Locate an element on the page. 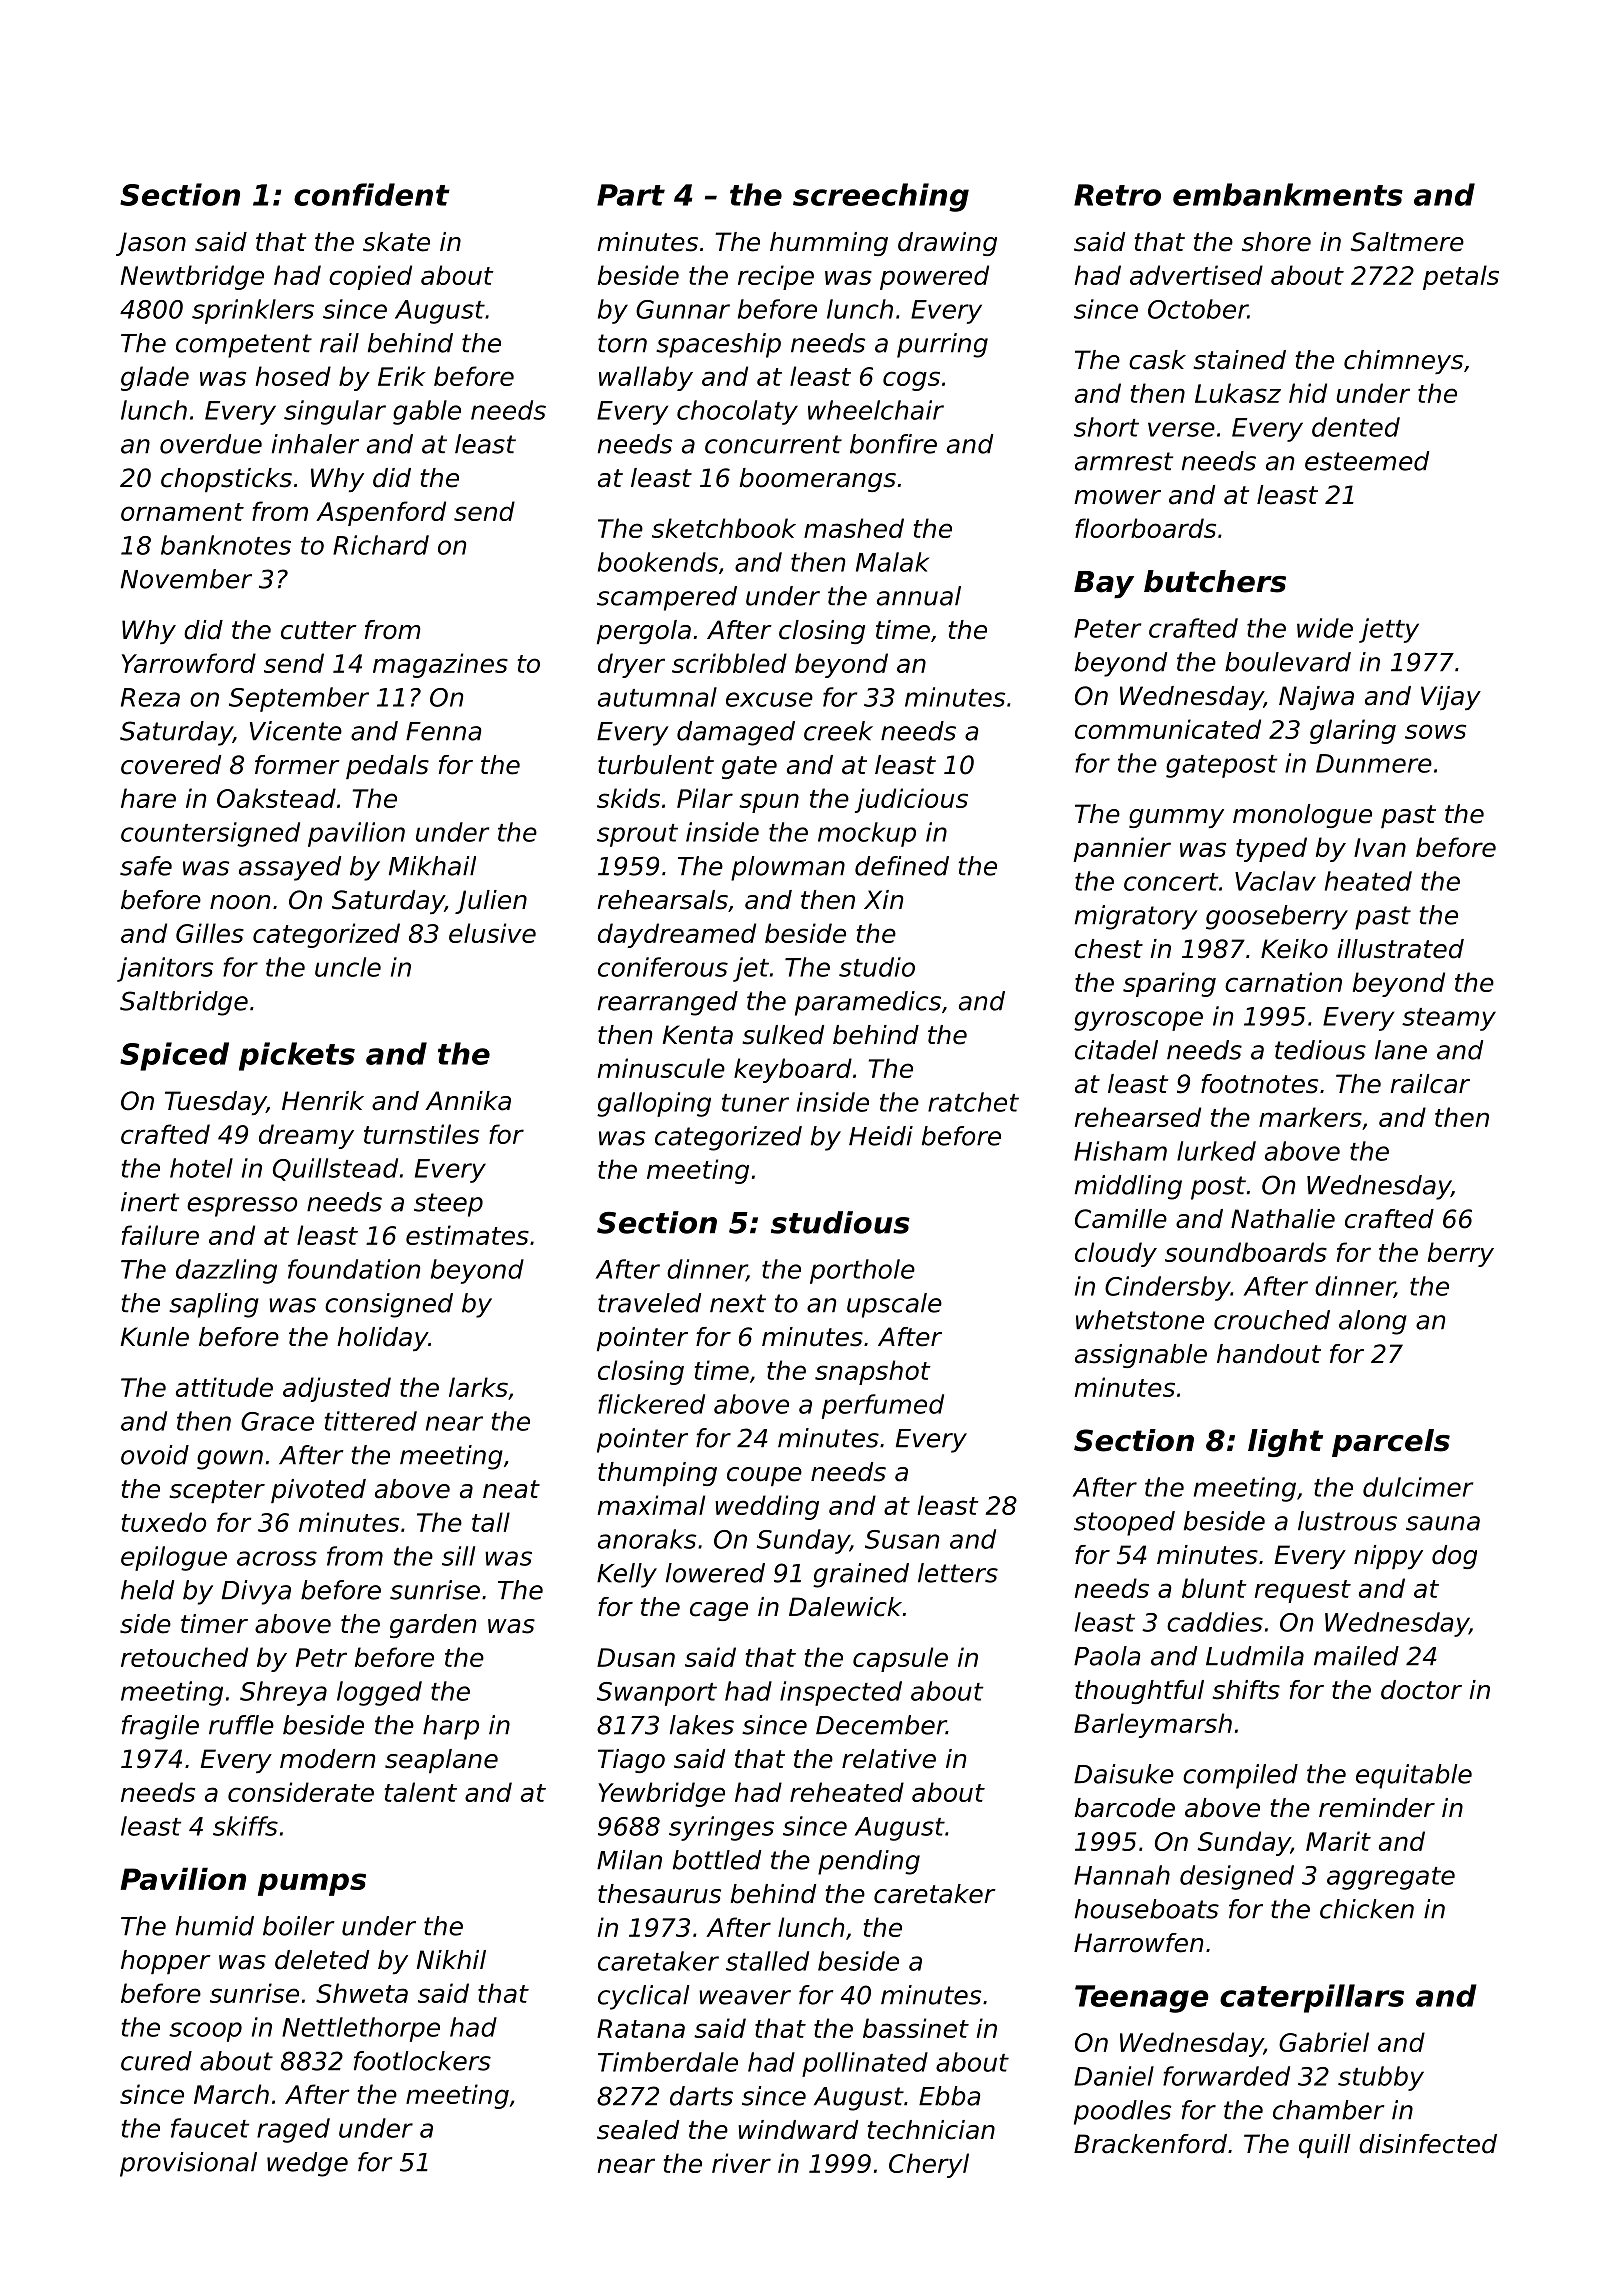 This document has width=1620, height=2292. inert is located at coordinates (150, 1202).
